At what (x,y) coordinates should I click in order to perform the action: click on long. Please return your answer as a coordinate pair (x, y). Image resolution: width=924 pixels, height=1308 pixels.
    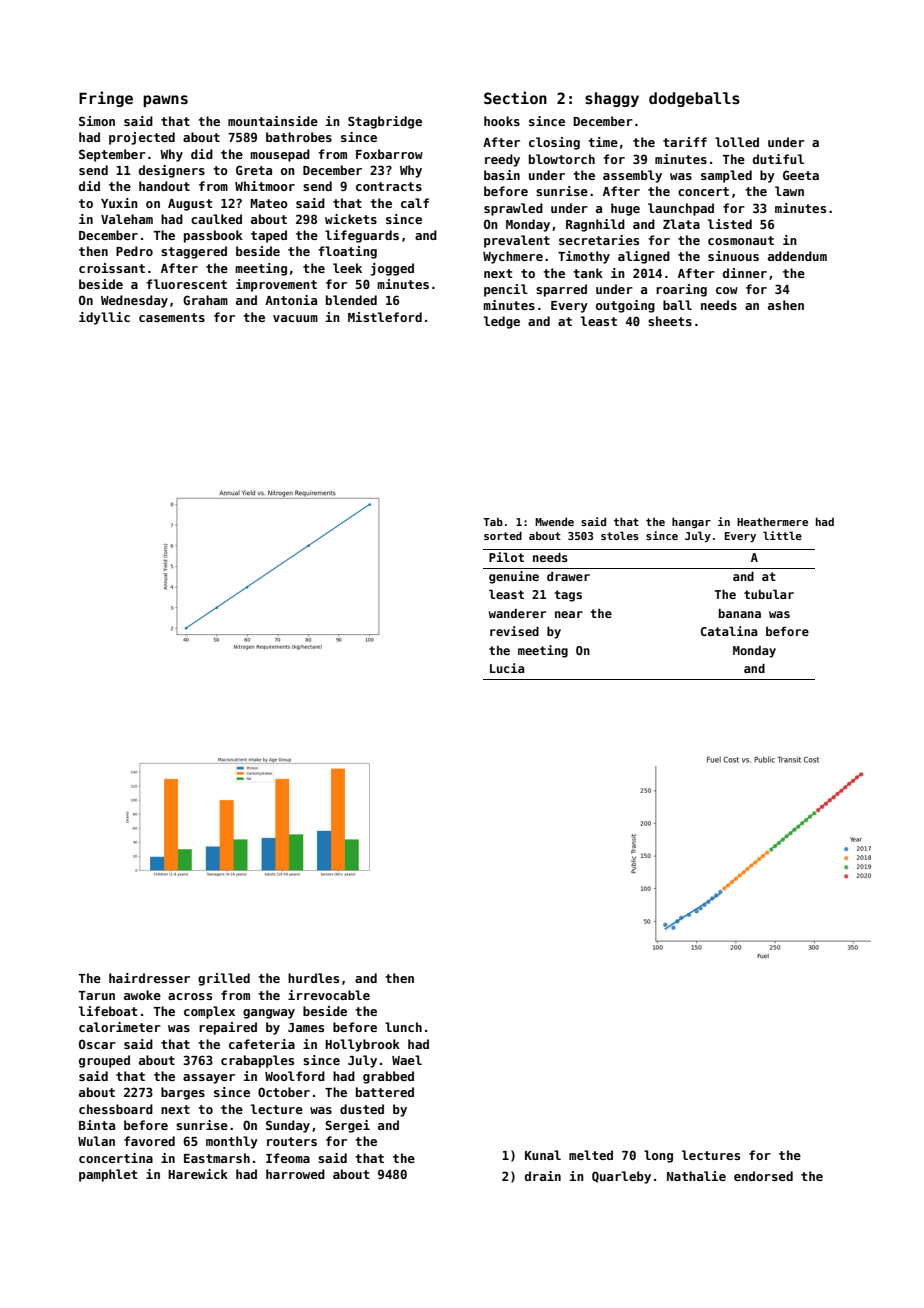
    Looking at the image, I should click on (658, 1156).
